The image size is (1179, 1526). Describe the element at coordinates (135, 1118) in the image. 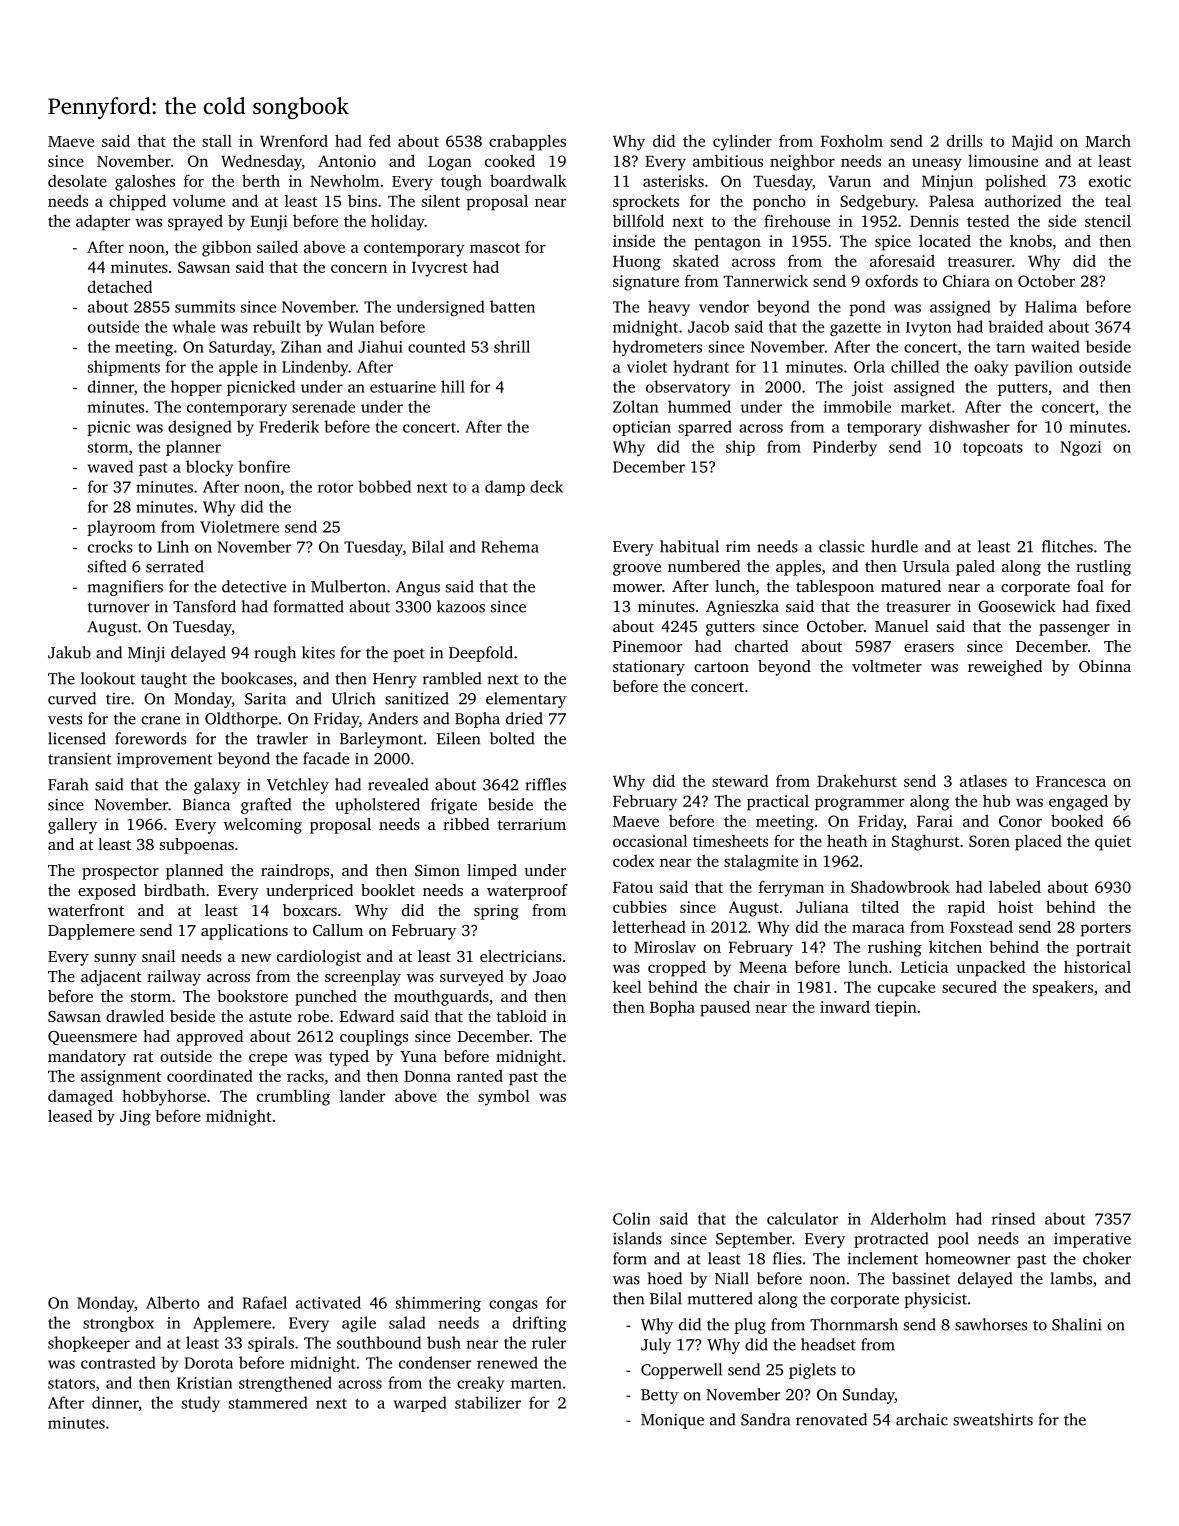

I see `Jing` at that location.
